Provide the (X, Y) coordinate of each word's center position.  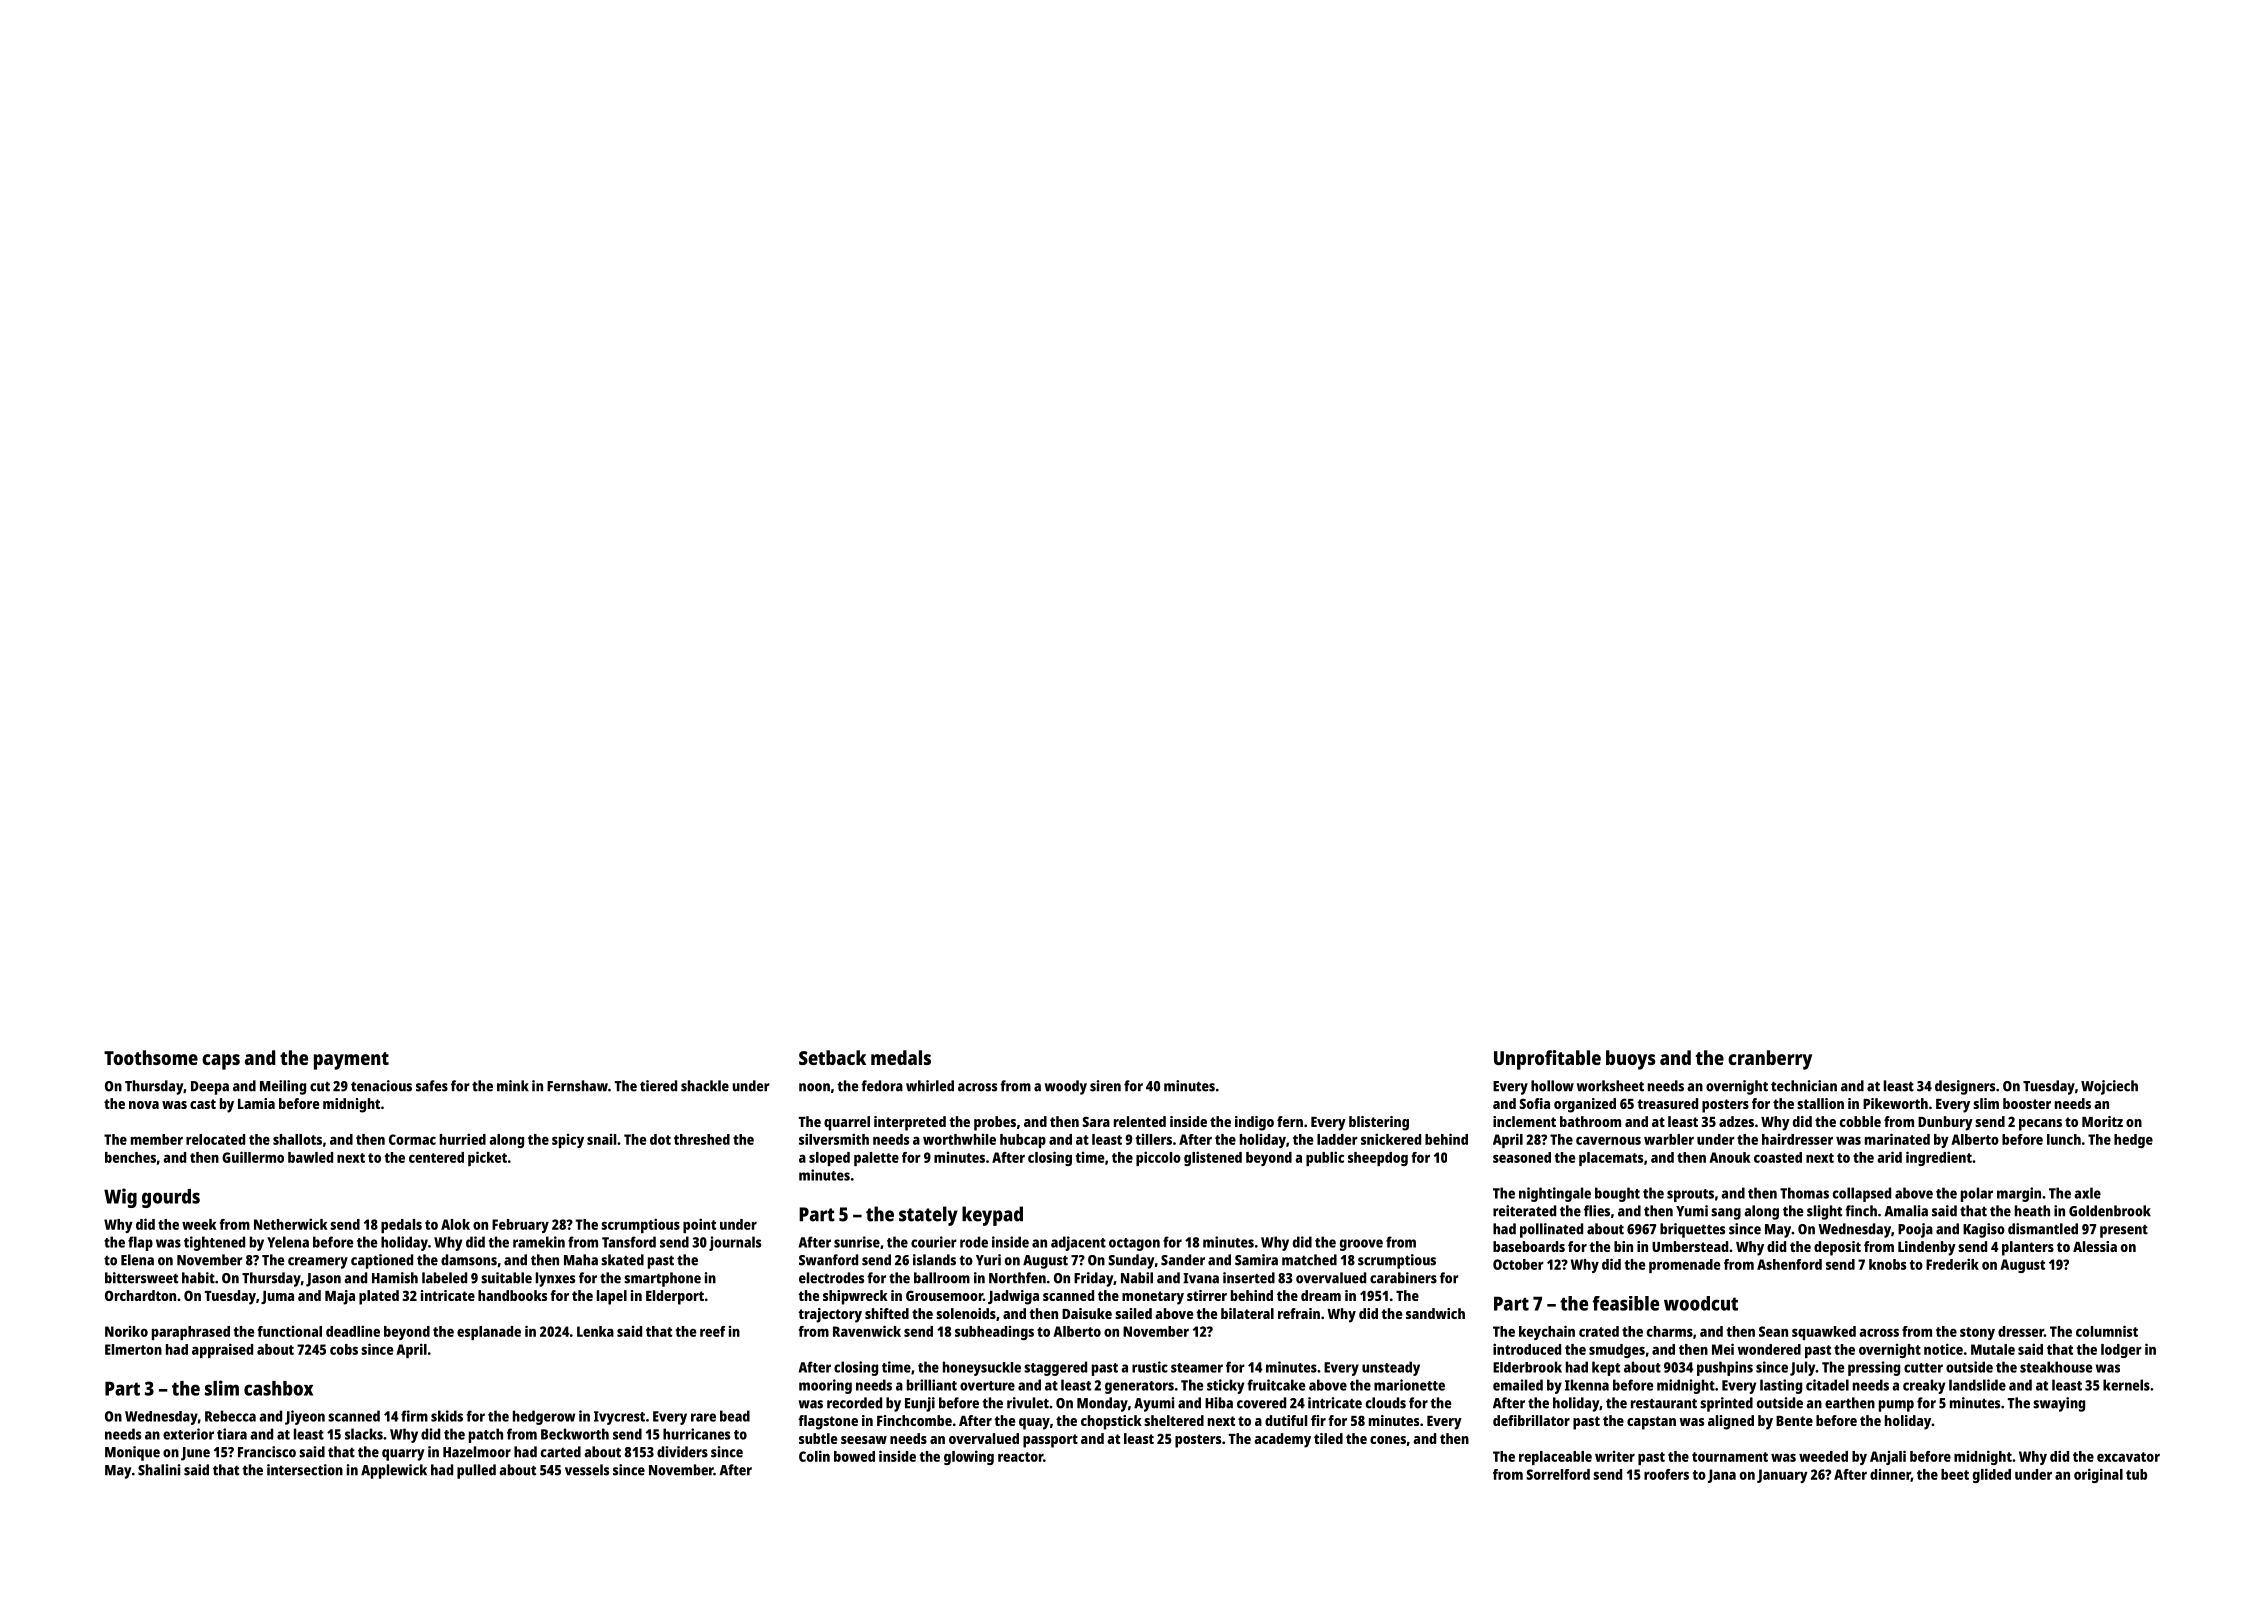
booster (2027, 1103)
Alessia (2095, 1246)
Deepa (210, 1088)
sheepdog (1378, 1159)
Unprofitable (1547, 1060)
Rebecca (230, 1416)
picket (487, 1158)
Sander (1183, 1260)
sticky (1225, 1386)
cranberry (1770, 1060)
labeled (444, 1278)
